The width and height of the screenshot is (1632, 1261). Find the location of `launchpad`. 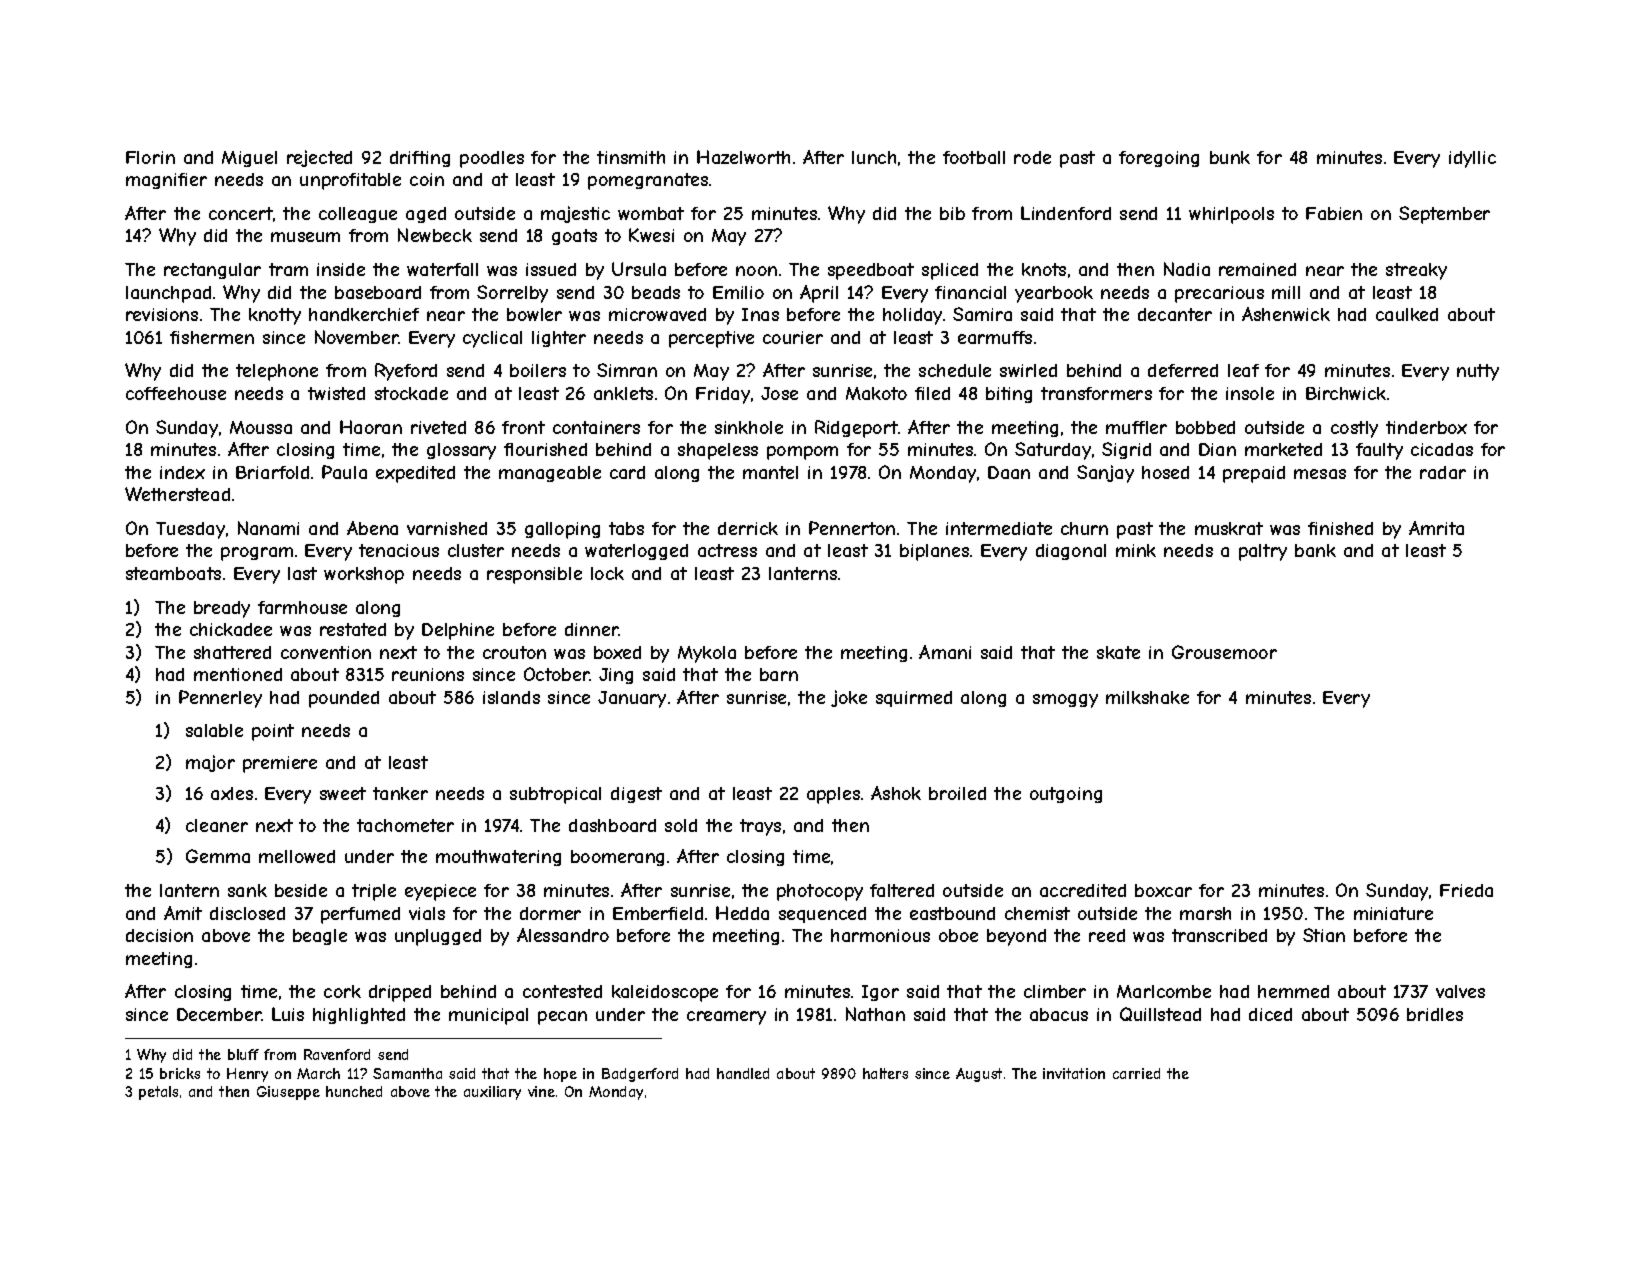

launchpad is located at coordinates (168, 294).
